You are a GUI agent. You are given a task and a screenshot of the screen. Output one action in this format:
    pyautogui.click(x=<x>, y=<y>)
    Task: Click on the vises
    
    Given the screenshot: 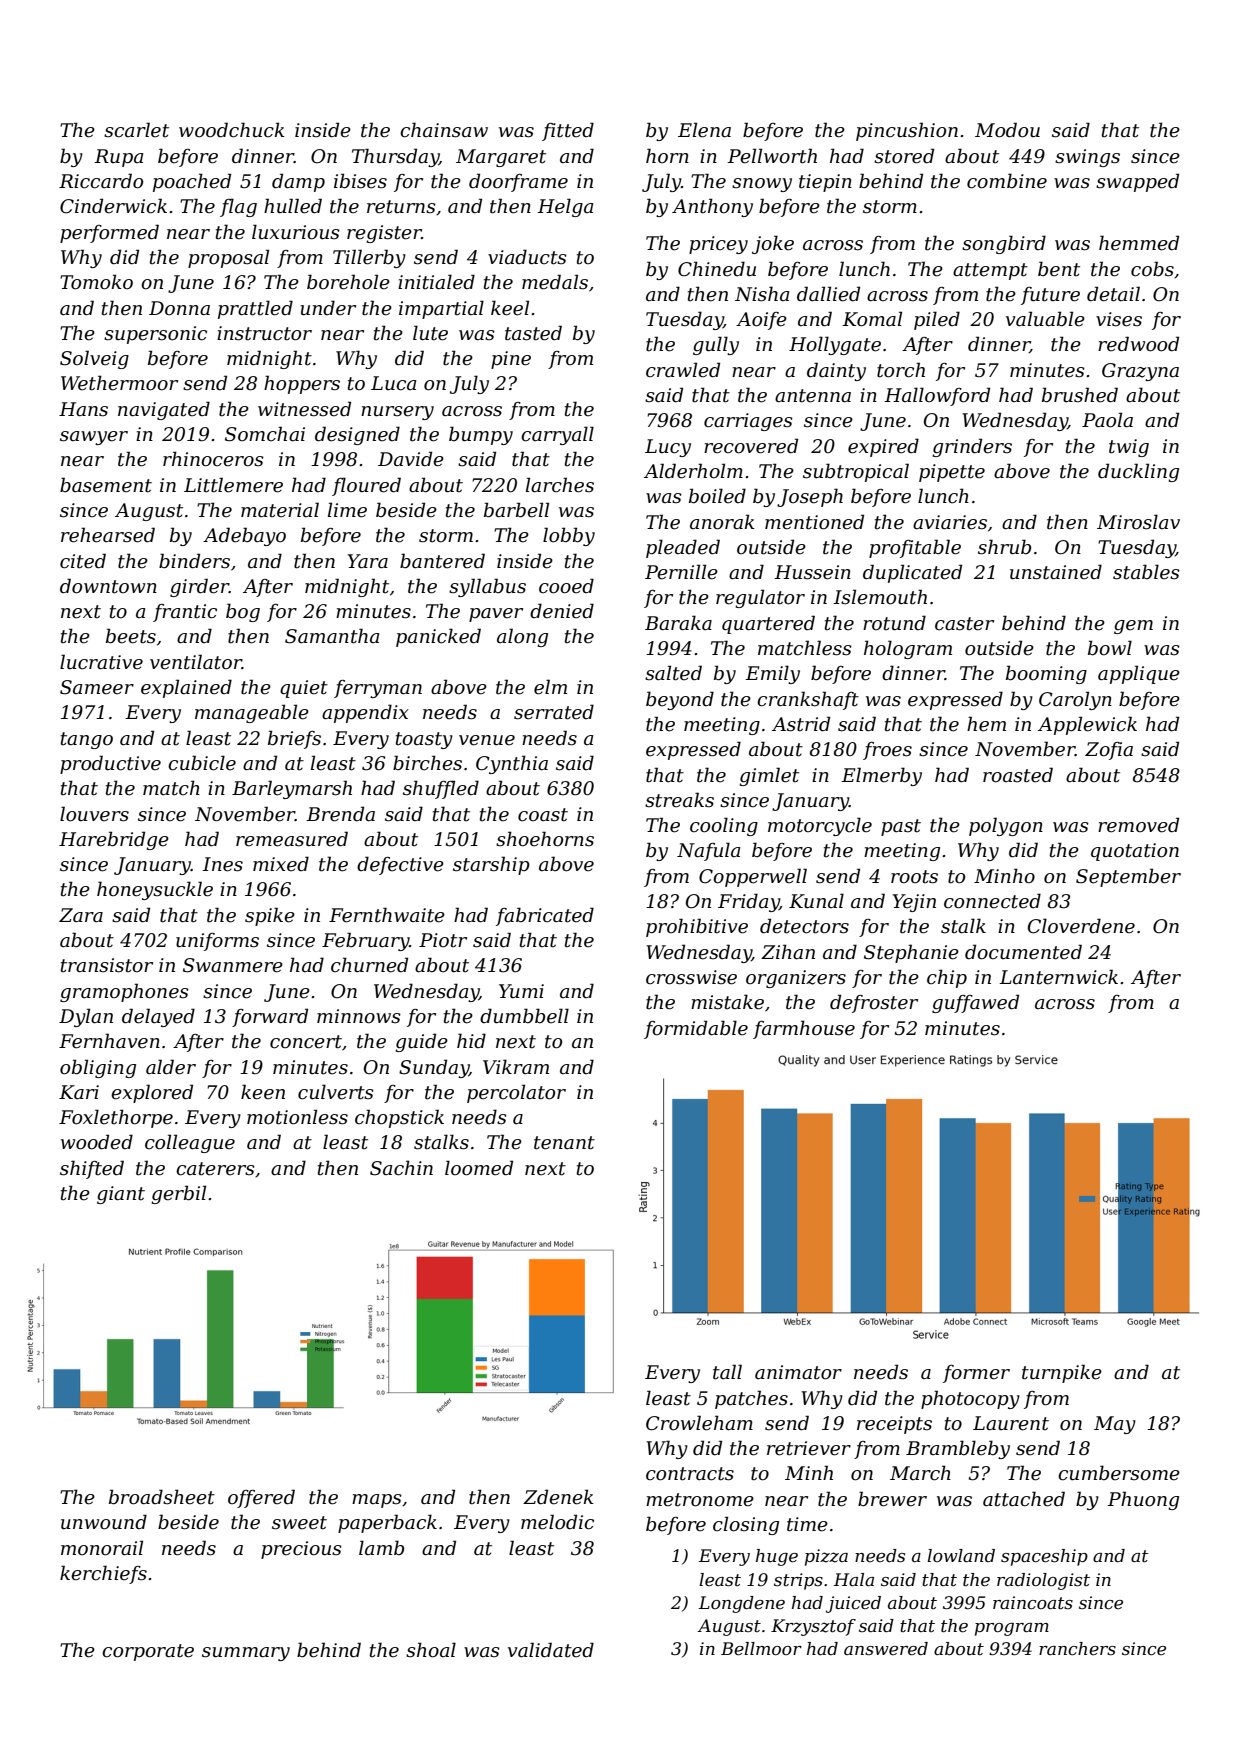 What is the action you would take?
    pyautogui.click(x=1119, y=319)
